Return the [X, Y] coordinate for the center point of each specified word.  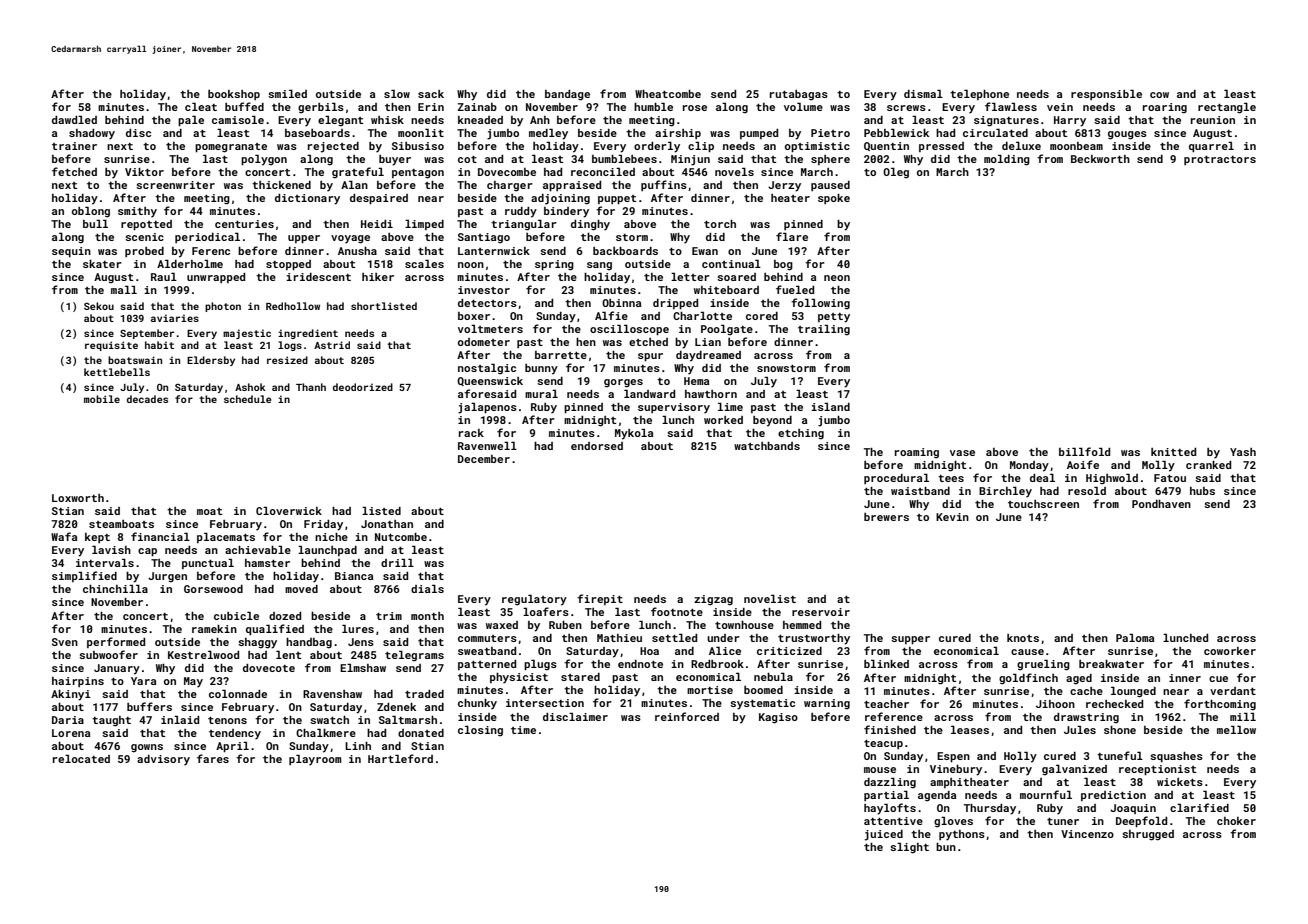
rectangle [1227, 108]
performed [116, 642]
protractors [1220, 160]
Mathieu [619, 638]
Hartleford [400, 758]
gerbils [321, 108]
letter [690, 276]
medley [548, 134]
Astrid [332, 345]
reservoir [821, 612]
